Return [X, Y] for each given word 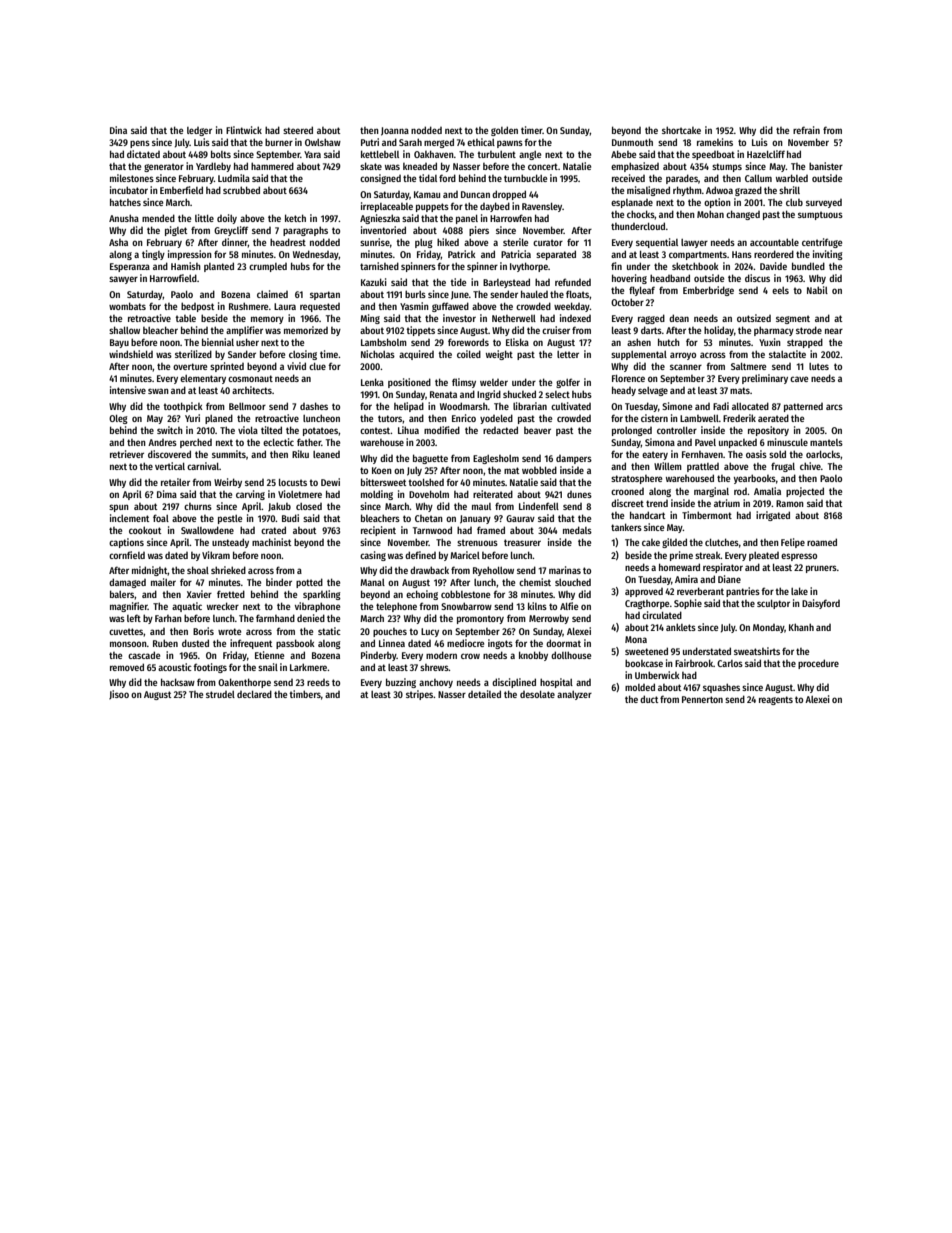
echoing [422, 595]
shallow [124, 330]
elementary [203, 379]
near [834, 331]
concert [543, 166]
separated [556, 255]
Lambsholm [384, 342]
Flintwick [244, 130]
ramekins [715, 142]
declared [254, 694]
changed [743, 215]
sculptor [773, 604]
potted [309, 583]
